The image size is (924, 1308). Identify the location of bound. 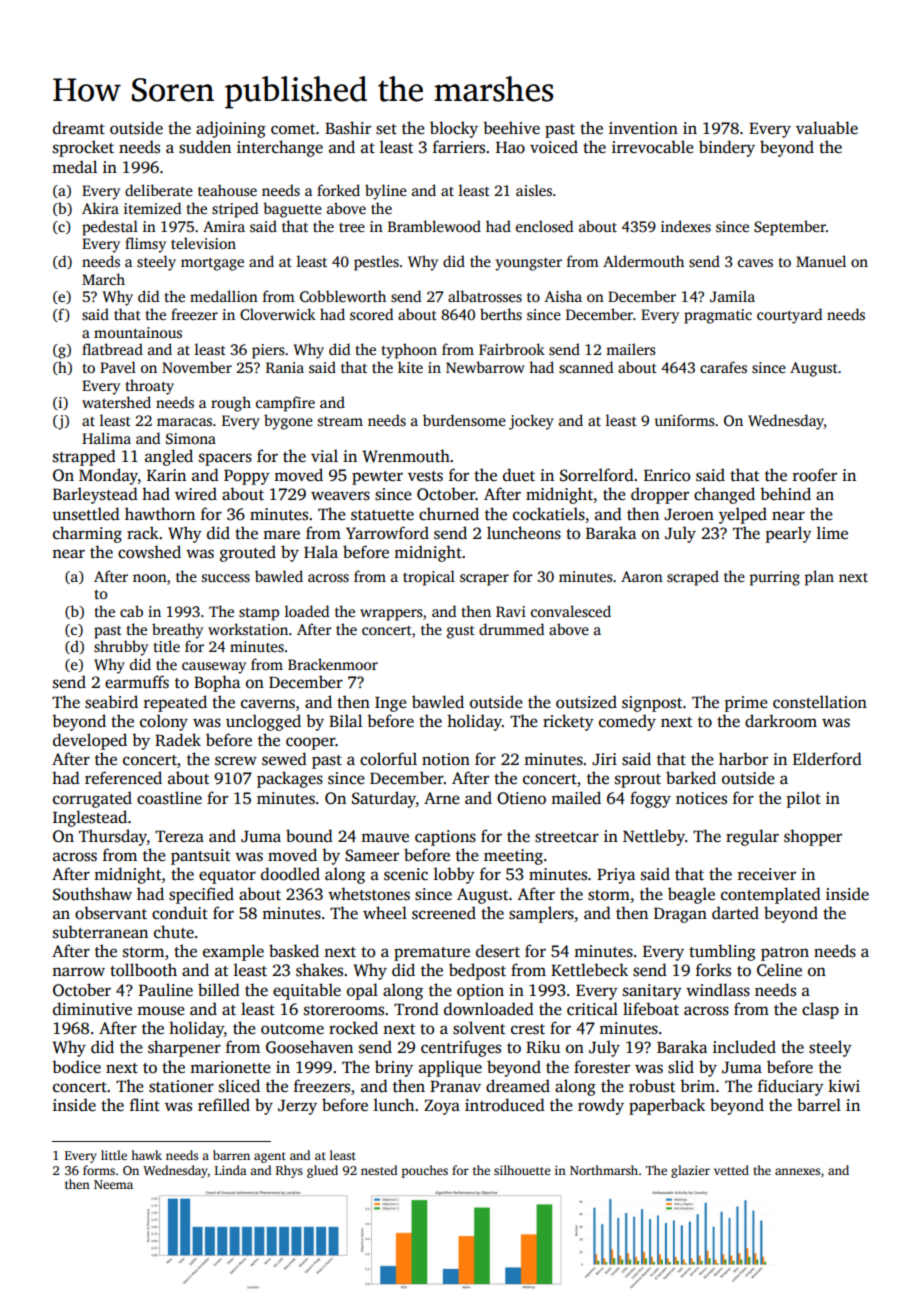
(309, 835).
